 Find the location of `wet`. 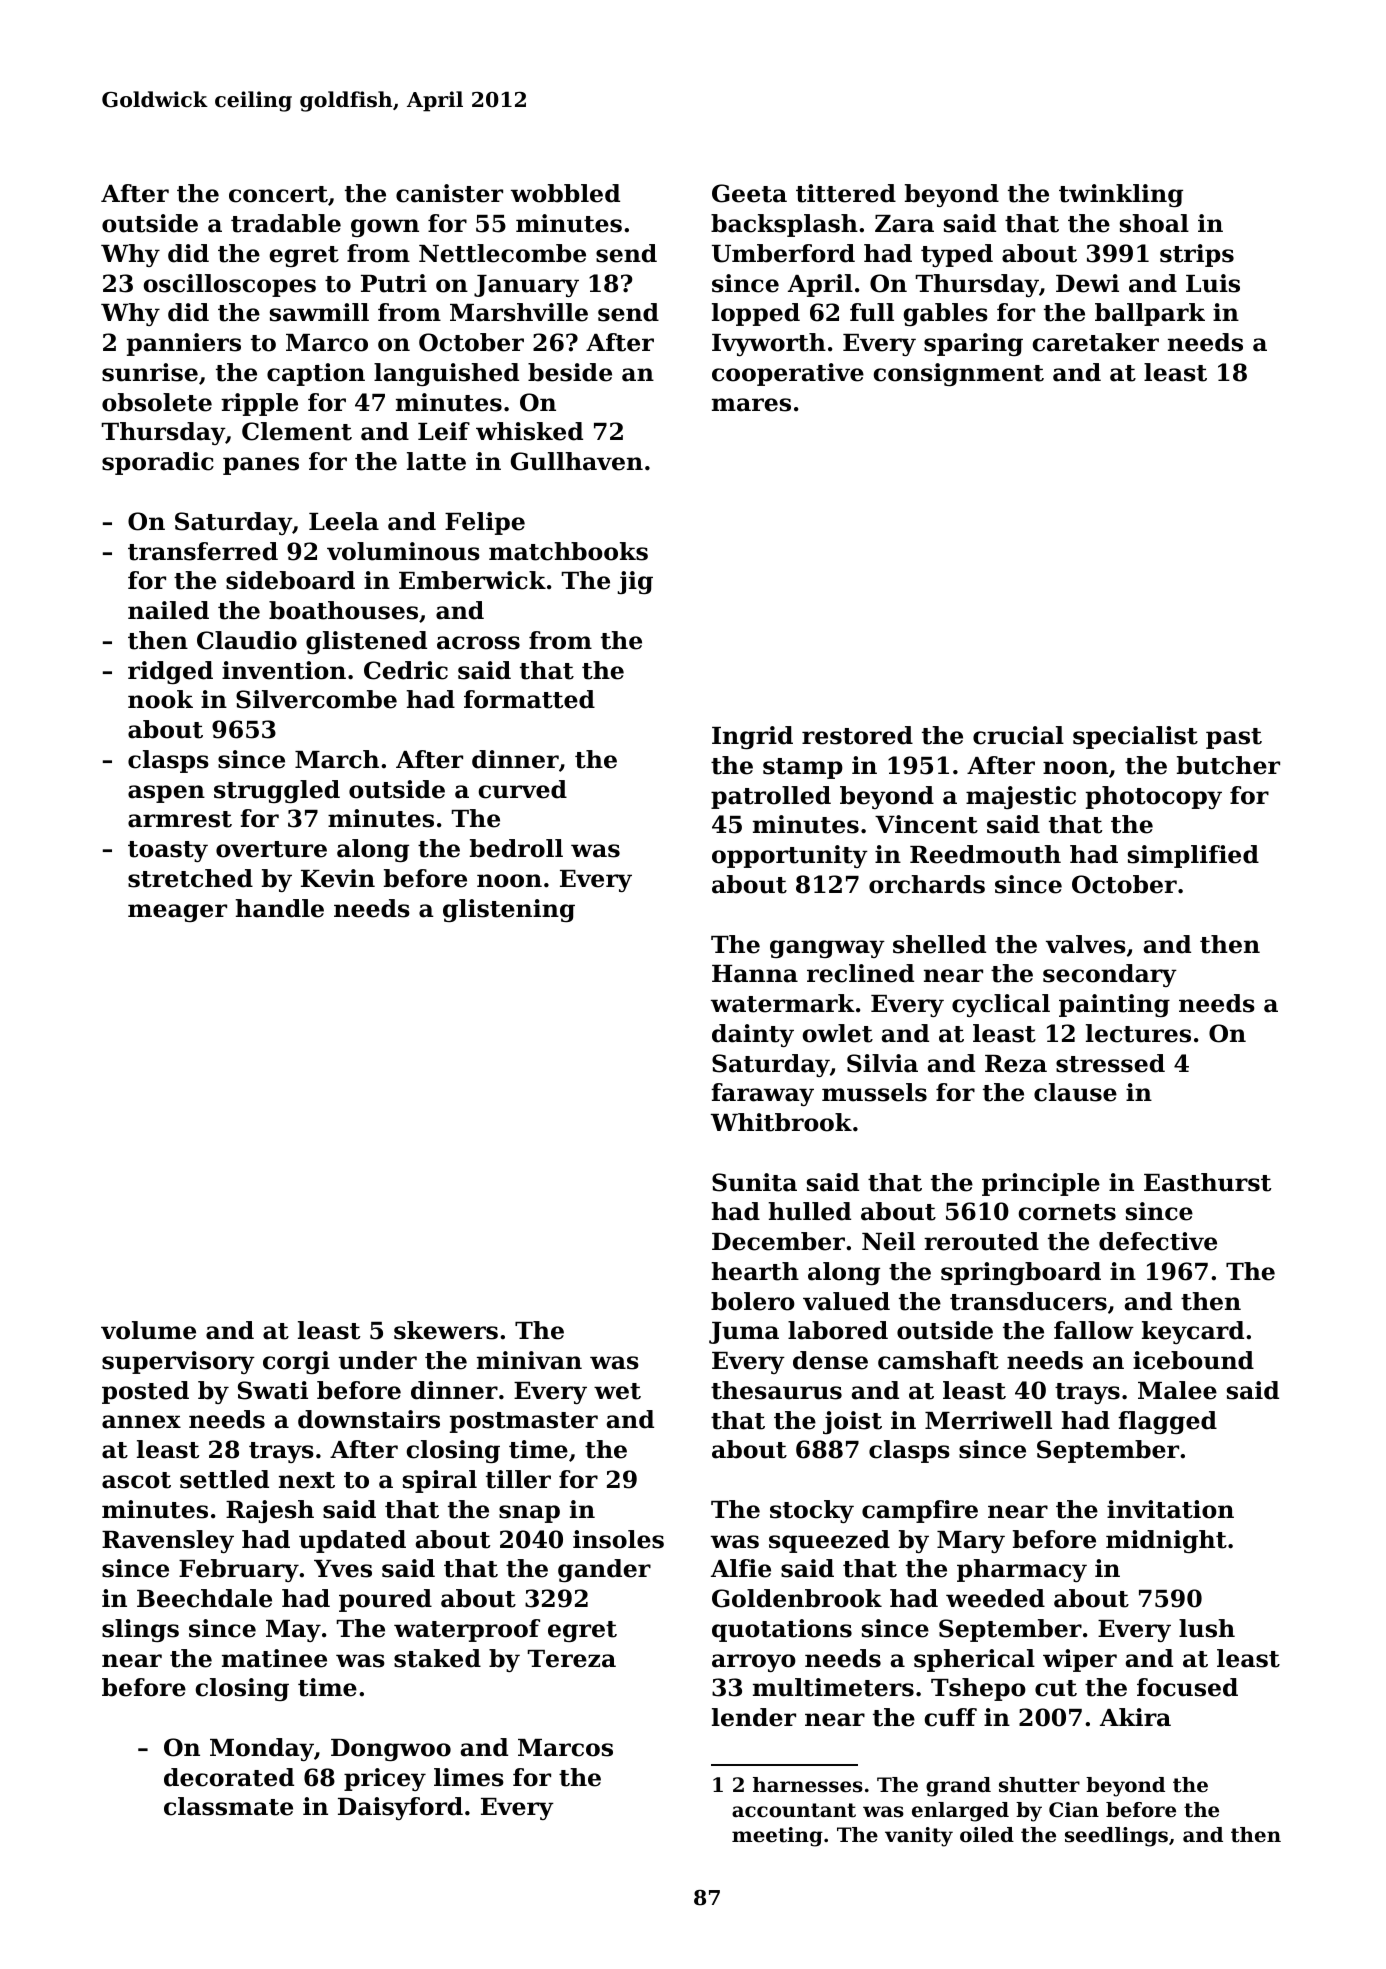

wet is located at coordinates (617, 1391).
